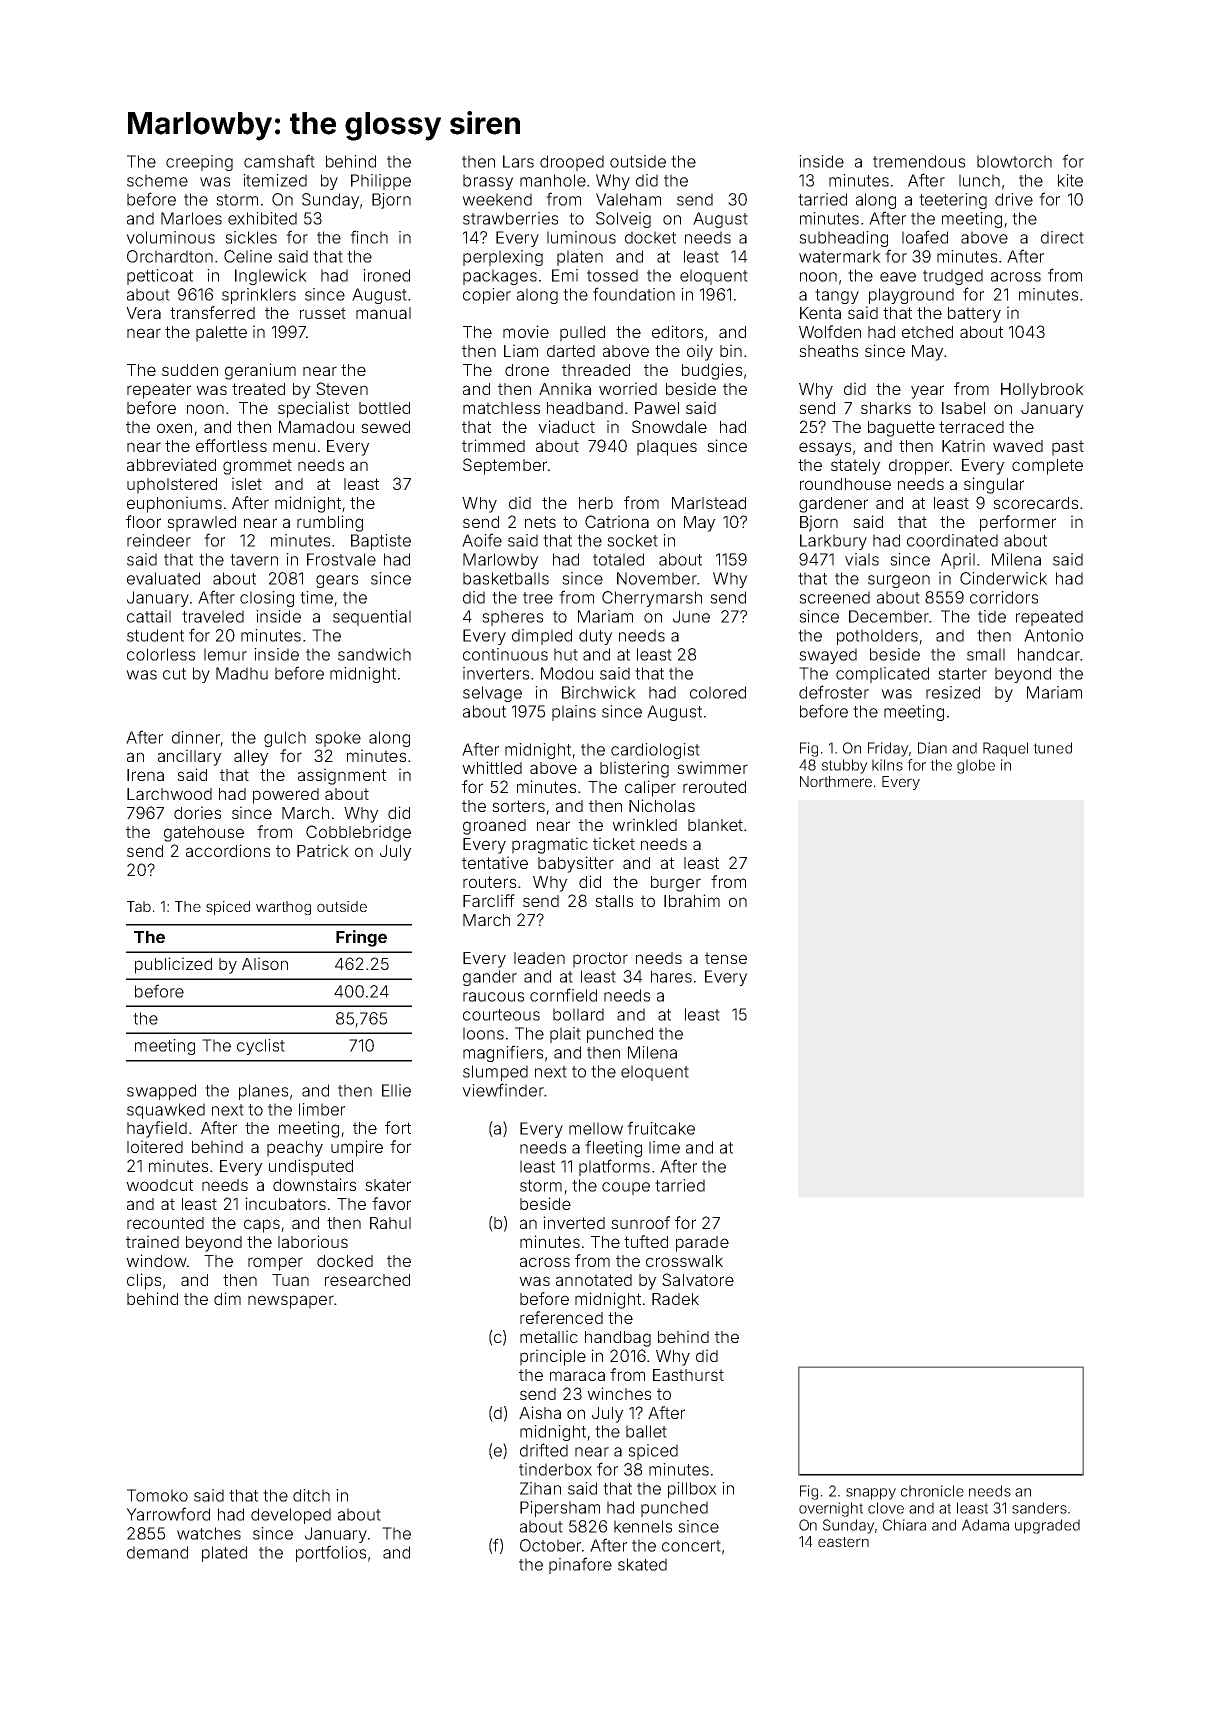 Image resolution: width=1210 pixels, height=1712 pixels. I want to click on creeping, so click(199, 163).
